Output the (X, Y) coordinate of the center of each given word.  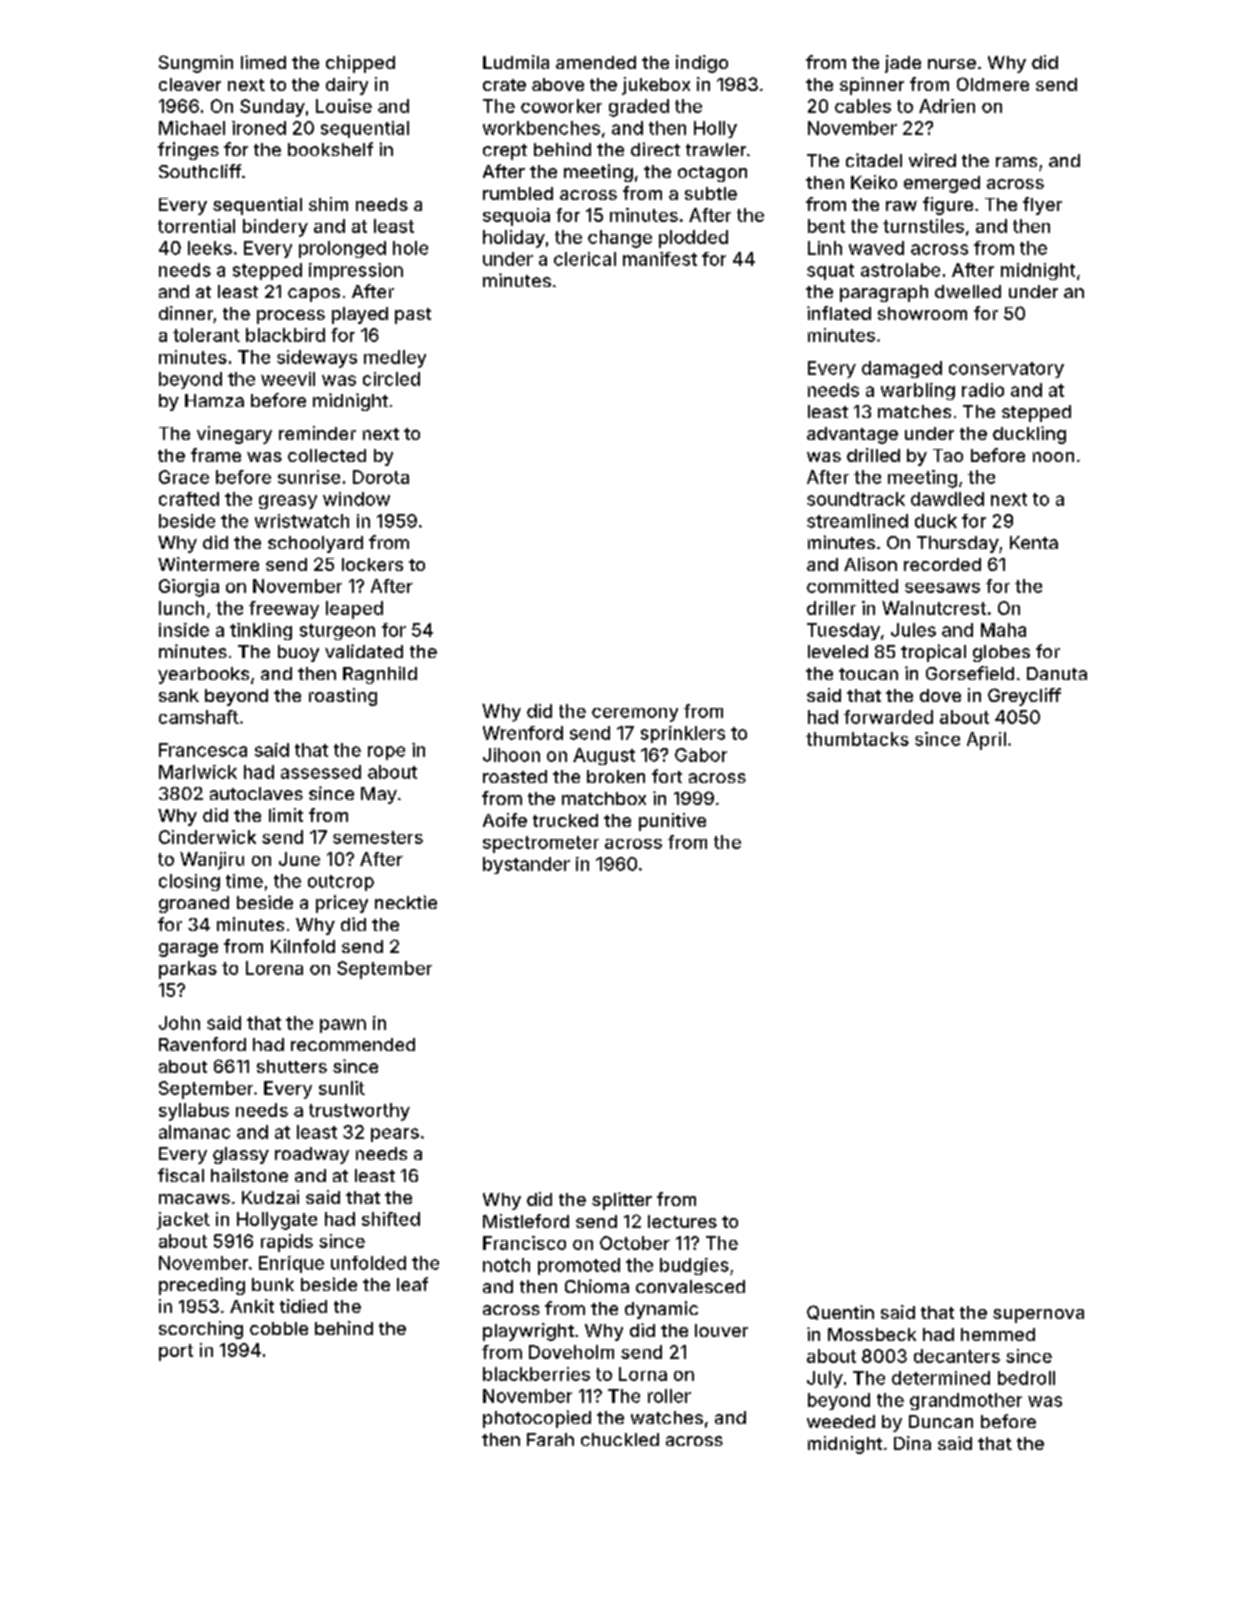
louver (721, 1330)
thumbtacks (857, 739)
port (176, 1352)
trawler (716, 149)
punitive (672, 822)
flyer (1042, 206)
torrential (196, 226)
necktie (406, 902)
